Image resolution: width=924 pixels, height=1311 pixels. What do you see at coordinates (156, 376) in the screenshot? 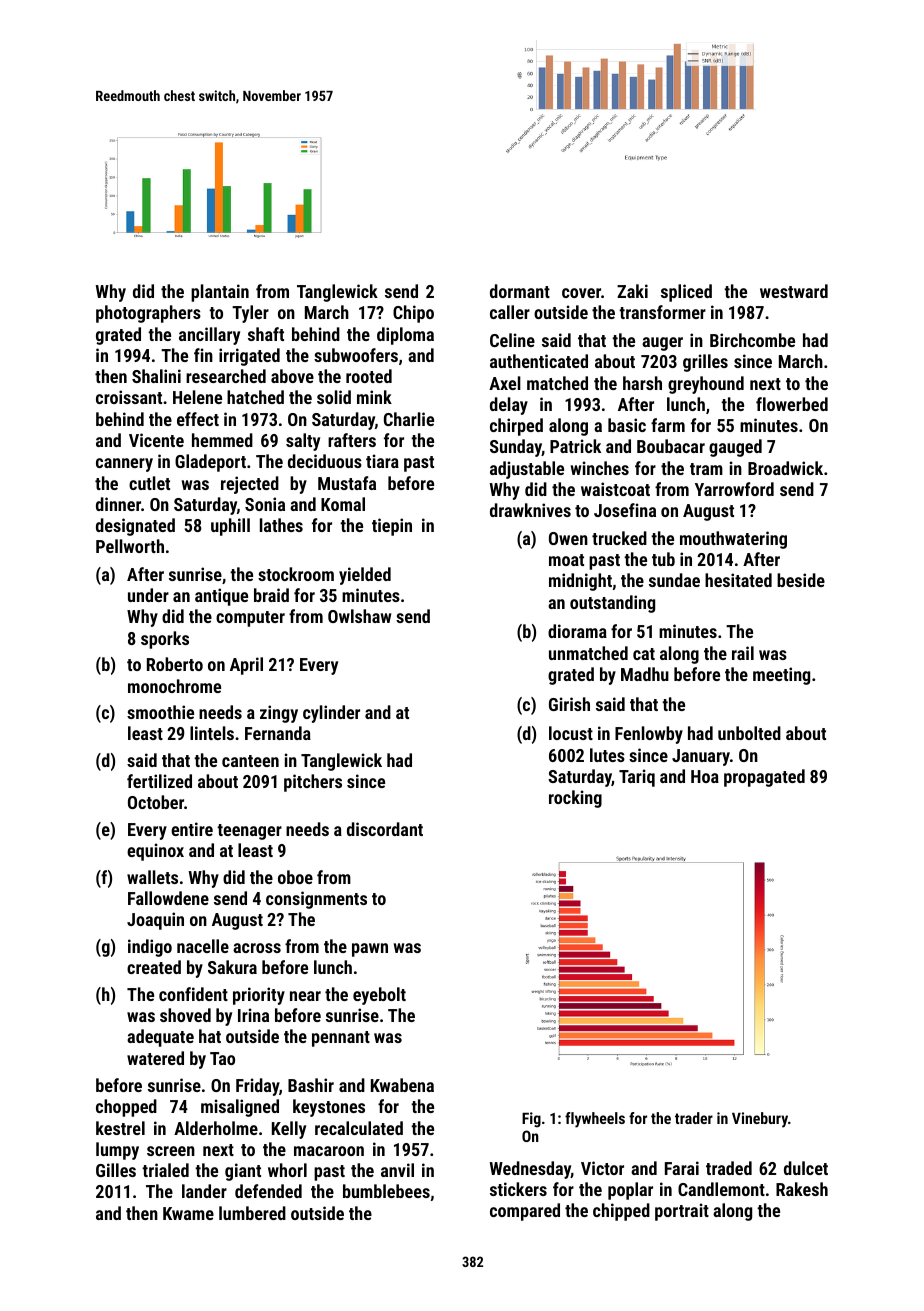
I see `Shalini` at bounding box center [156, 376].
